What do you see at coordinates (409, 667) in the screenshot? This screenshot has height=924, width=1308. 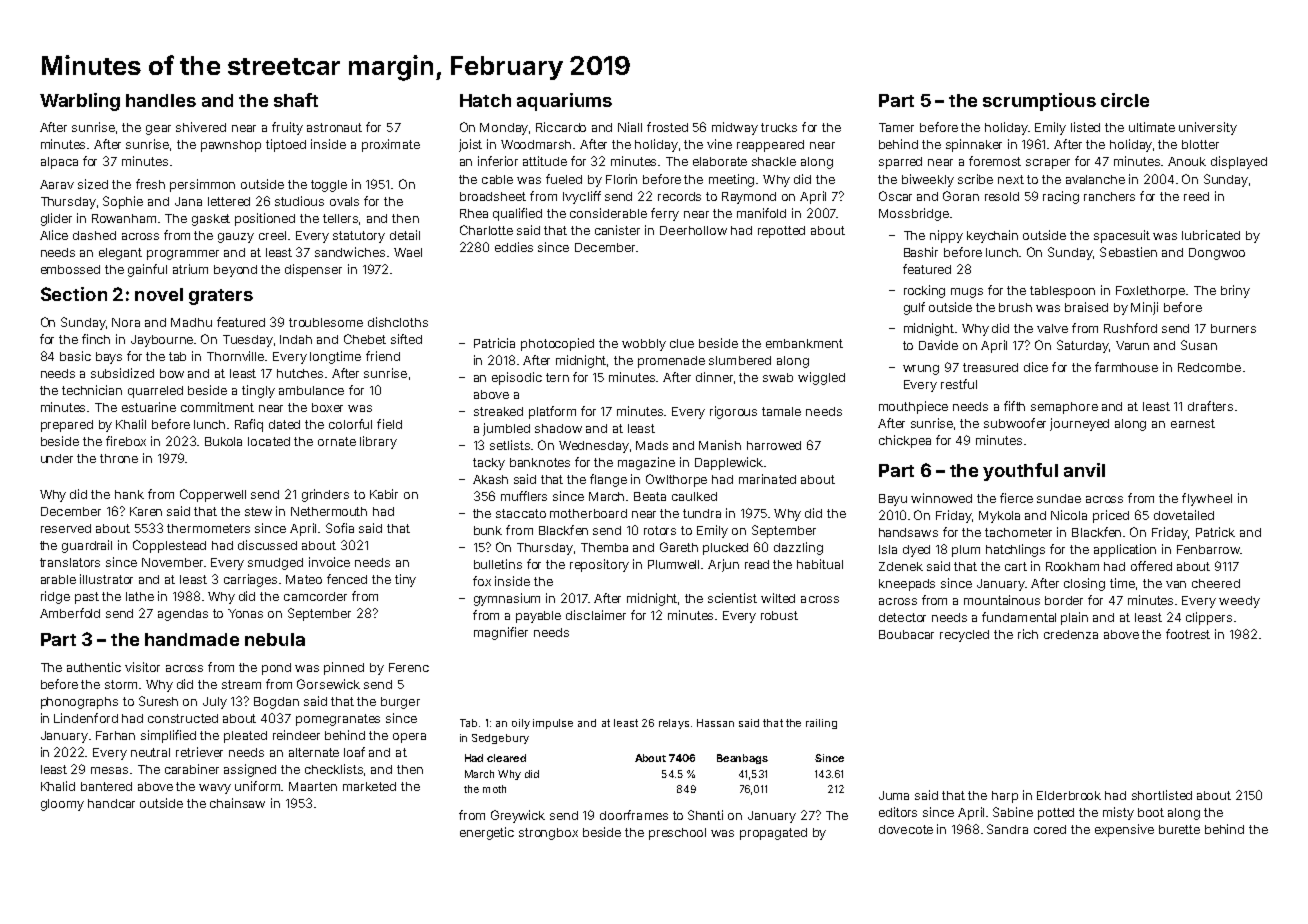 I see `Ferenc` at bounding box center [409, 667].
